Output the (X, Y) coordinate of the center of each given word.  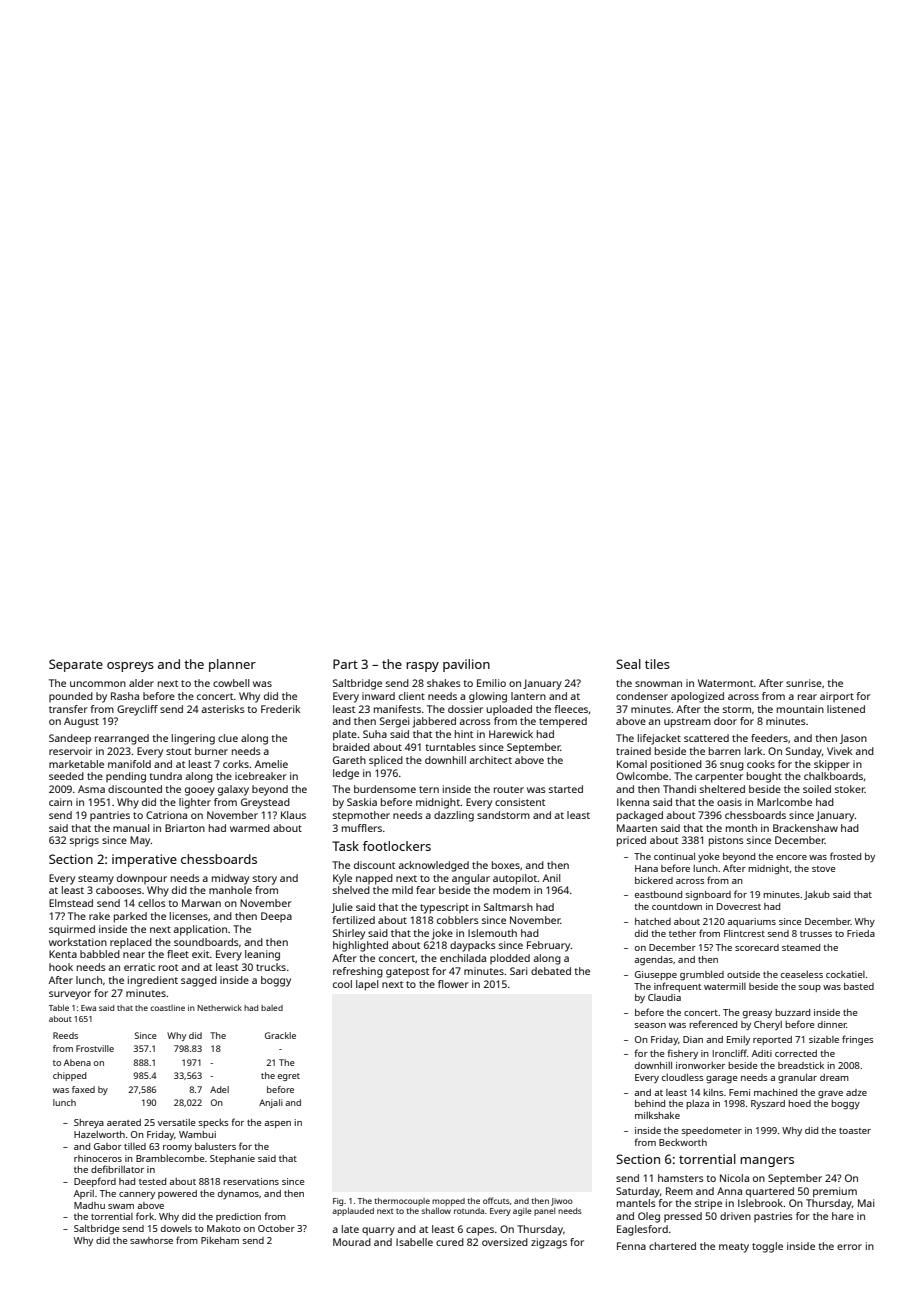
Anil (551, 878)
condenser (642, 696)
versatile (177, 1122)
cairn (60, 802)
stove (824, 869)
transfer (68, 709)
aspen (277, 1124)
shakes (444, 683)
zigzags (549, 1243)
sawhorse (151, 1240)
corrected (796, 1053)
